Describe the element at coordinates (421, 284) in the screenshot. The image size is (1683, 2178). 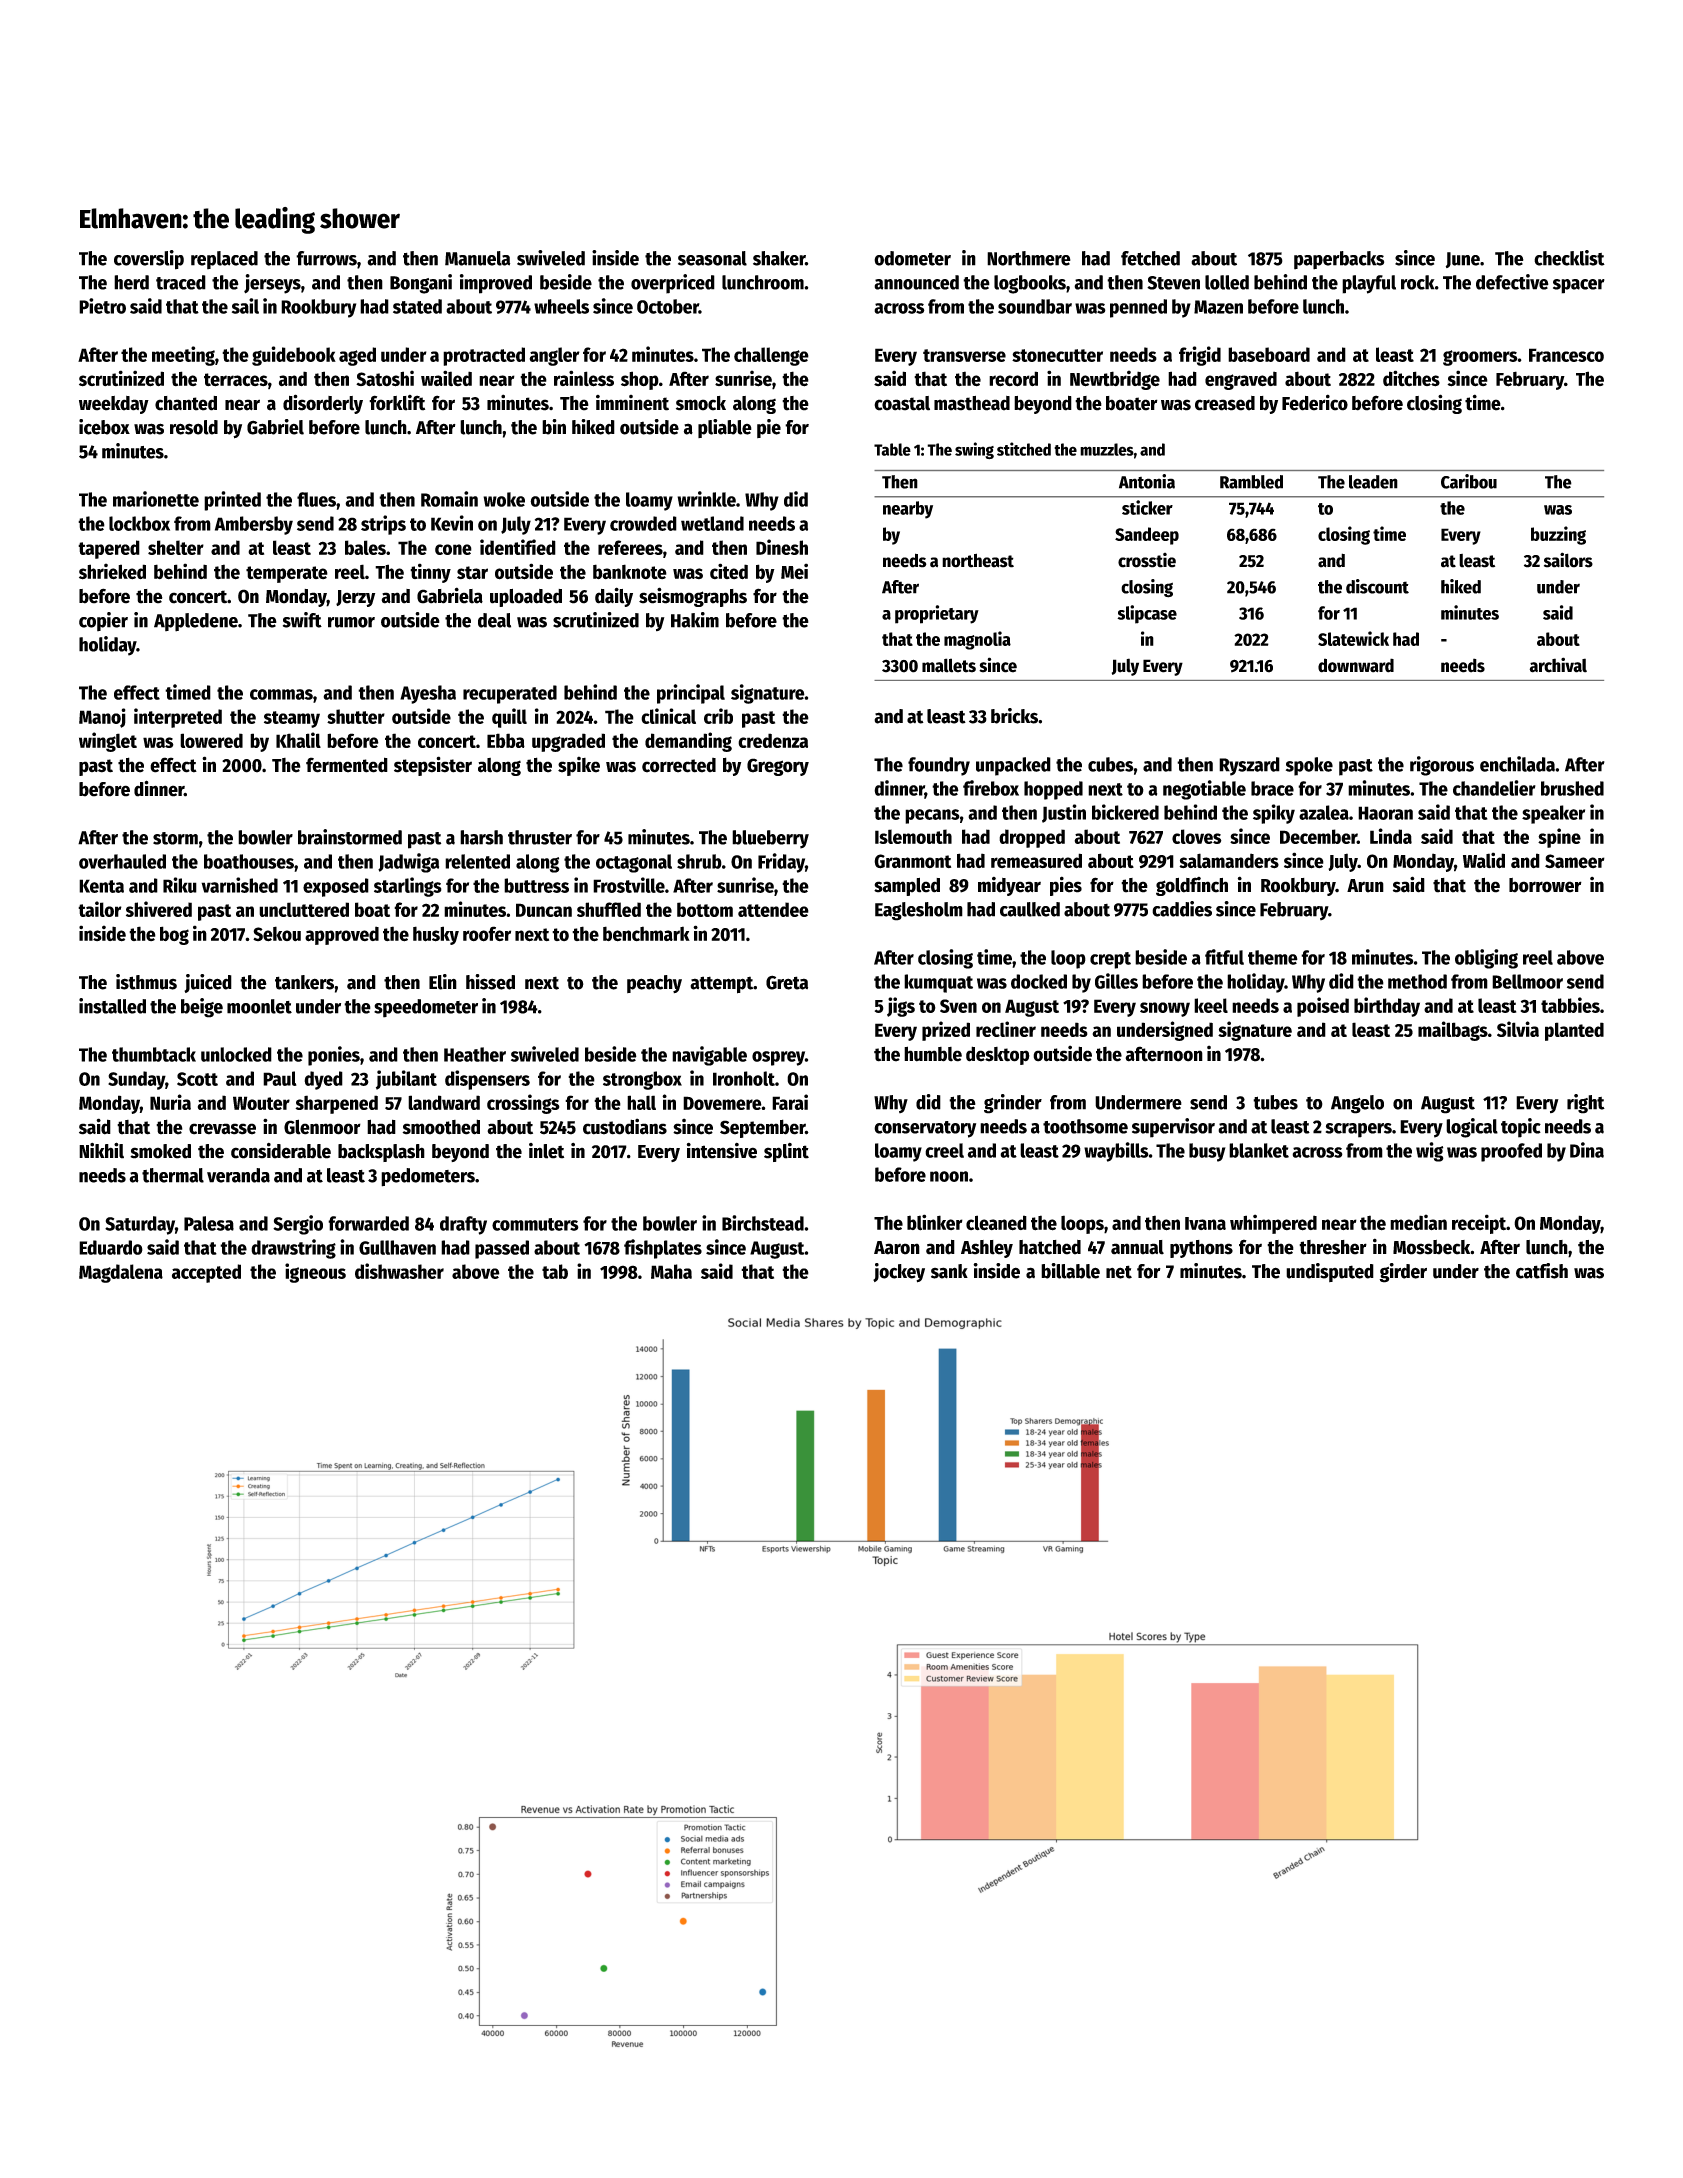
I see `Bongani` at that location.
